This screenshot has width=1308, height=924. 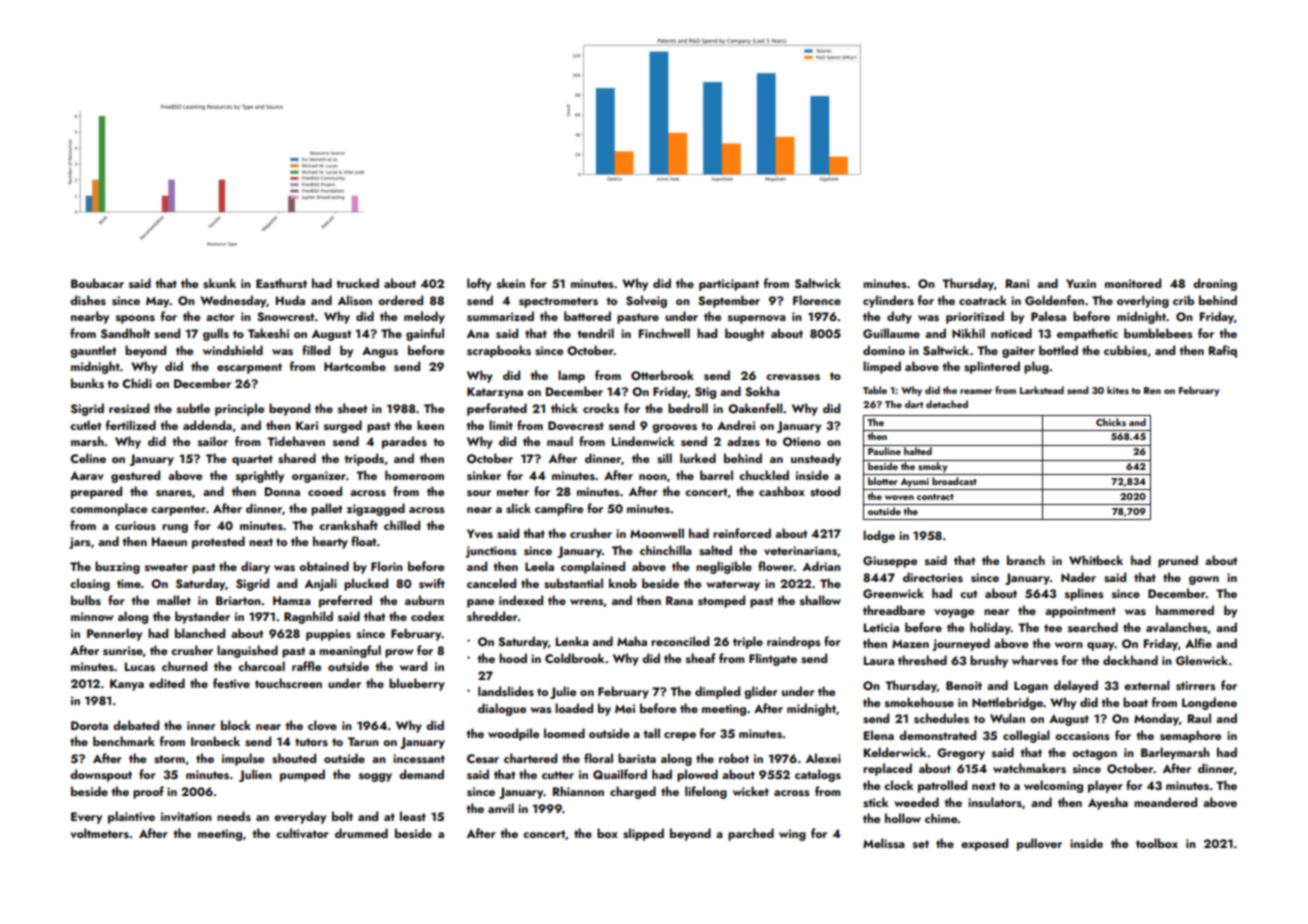 What do you see at coordinates (322, 725) in the screenshot?
I see `clove` at bounding box center [322, 725].
